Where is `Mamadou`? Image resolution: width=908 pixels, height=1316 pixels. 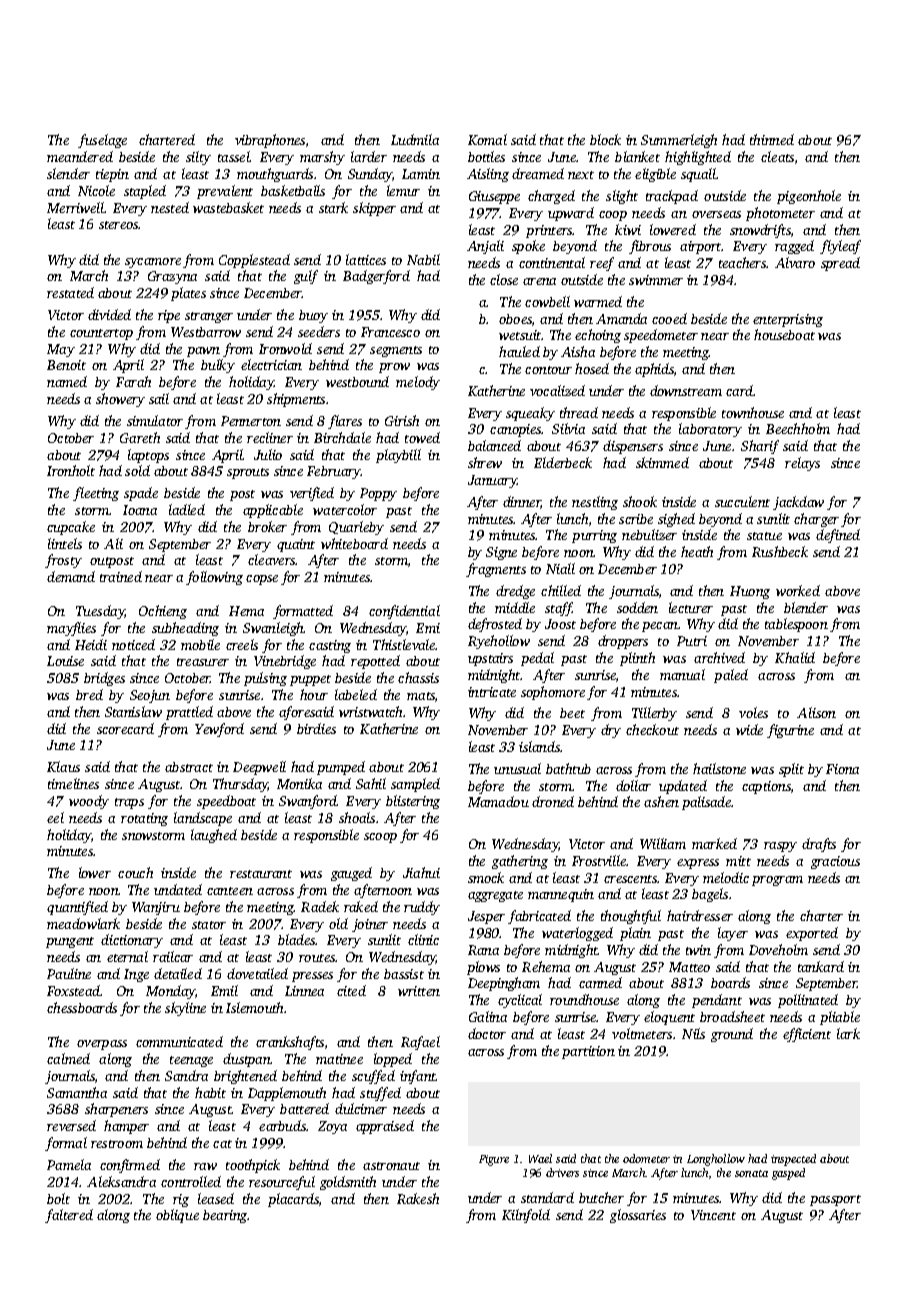 Mamadou is located at coordinates (498, 801).
